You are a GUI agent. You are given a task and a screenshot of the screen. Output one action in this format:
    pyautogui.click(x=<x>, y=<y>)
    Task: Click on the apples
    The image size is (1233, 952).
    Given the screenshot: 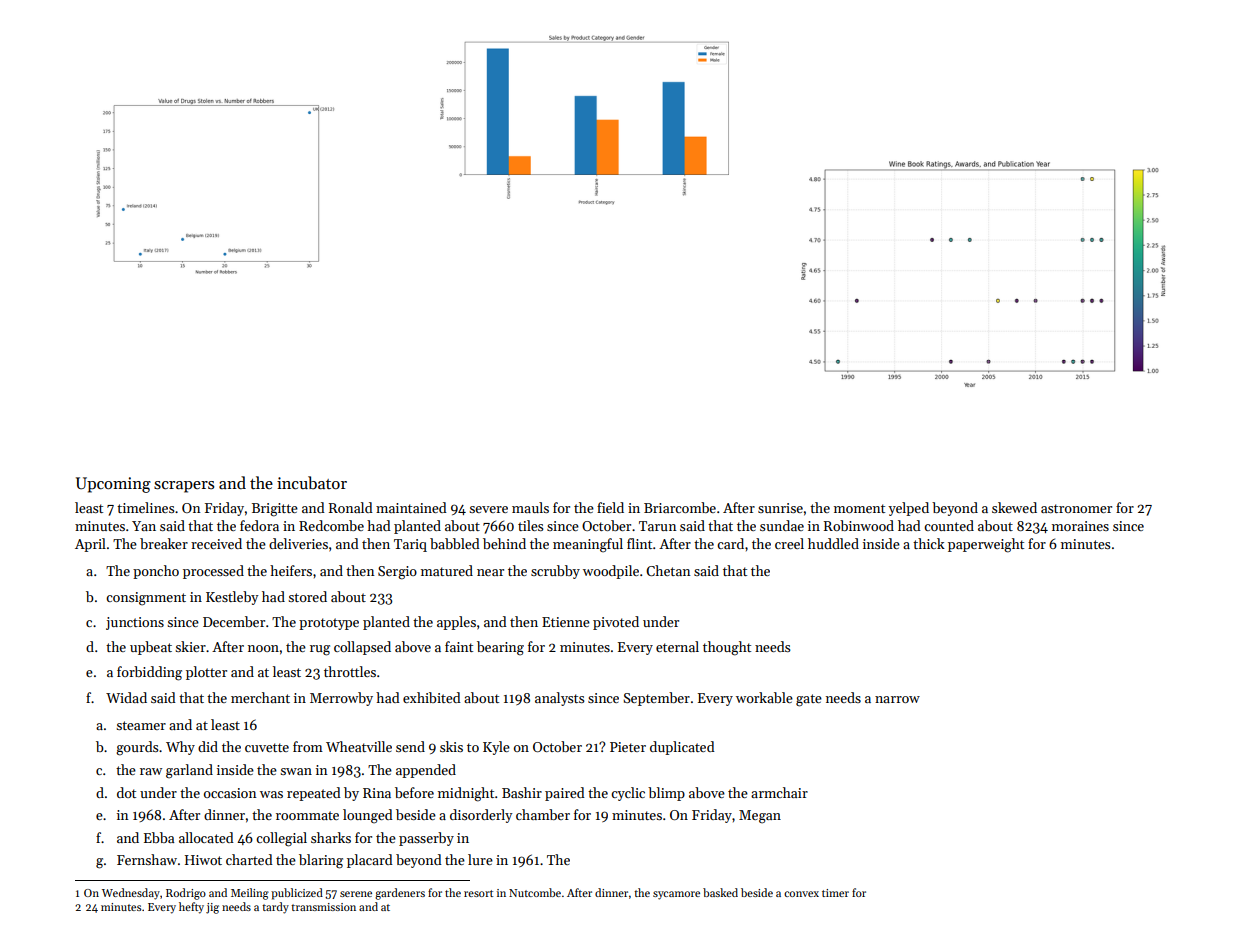 What is the action you would take?
    pyautogui.click(x=456, y=623)
